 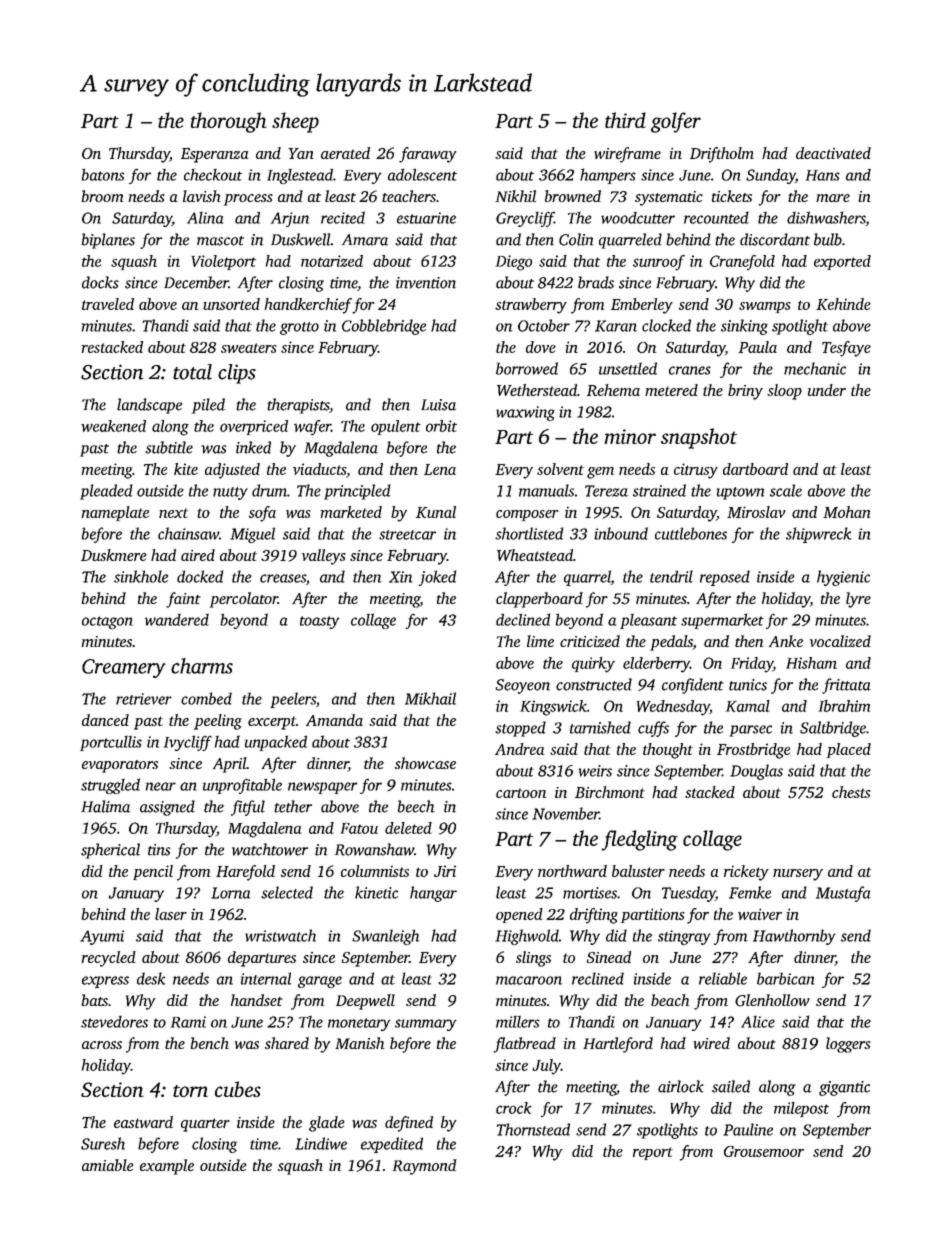 I want to click on Wetherstead, so click(x=537, y=390).
